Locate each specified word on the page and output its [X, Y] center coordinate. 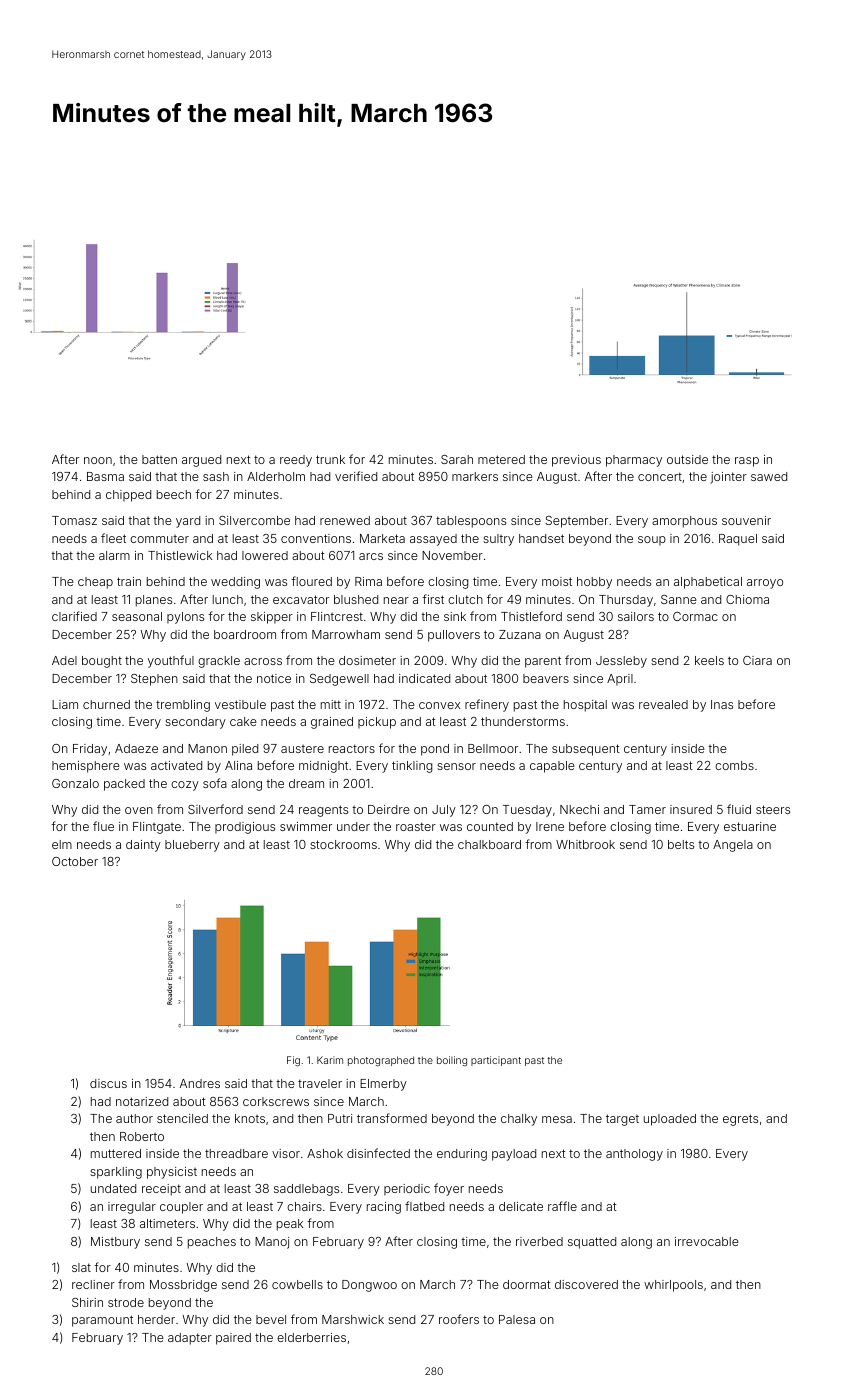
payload [514, 1155]
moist [557, 581]
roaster [416, 826]
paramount [102, 1321]
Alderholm [276, 476]
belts [681, 844]
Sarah [457, 459]
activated [176, 765]
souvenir [746, 520]
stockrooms [343, 844]
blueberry [192, 846]
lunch [228, 599]
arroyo [765, 584]
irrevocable [707, 1241]
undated [113, 1188]
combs [734, 765]
